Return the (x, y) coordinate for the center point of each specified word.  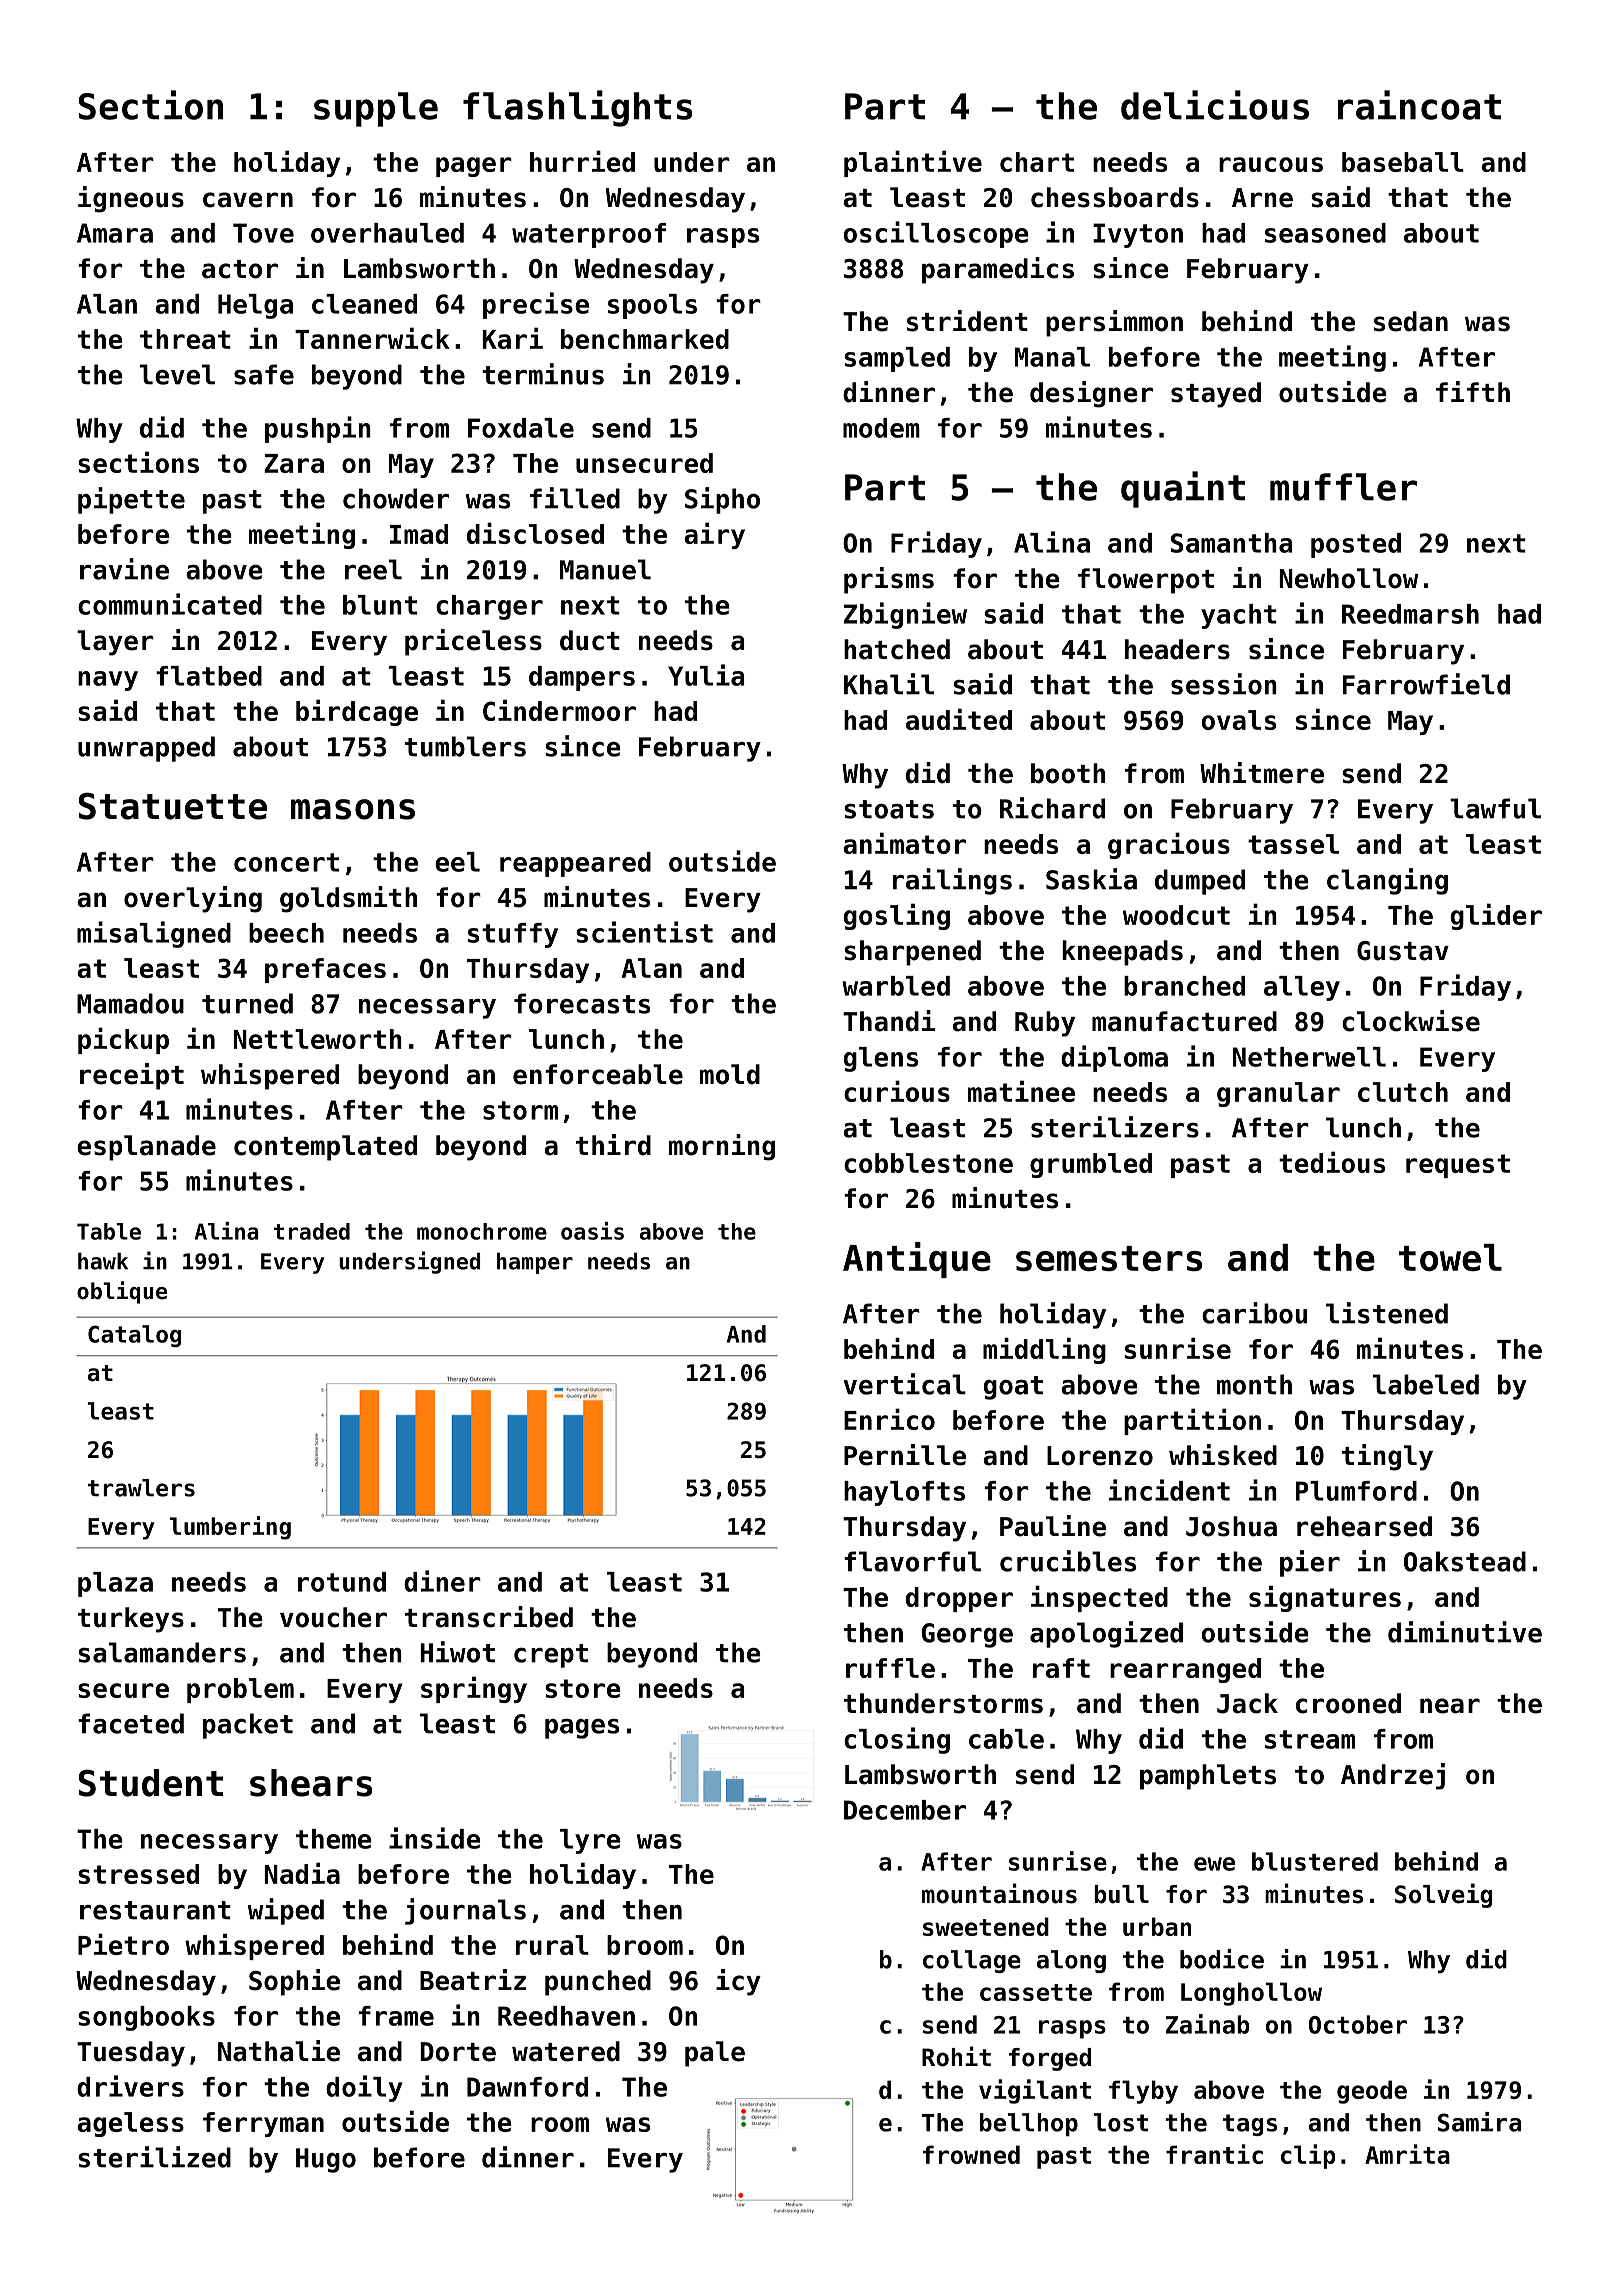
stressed (138, 1874)
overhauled (387, 233)
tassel (1293, 844)
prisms (889, 580)
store (583, 1688)
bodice (1222, 1959)
